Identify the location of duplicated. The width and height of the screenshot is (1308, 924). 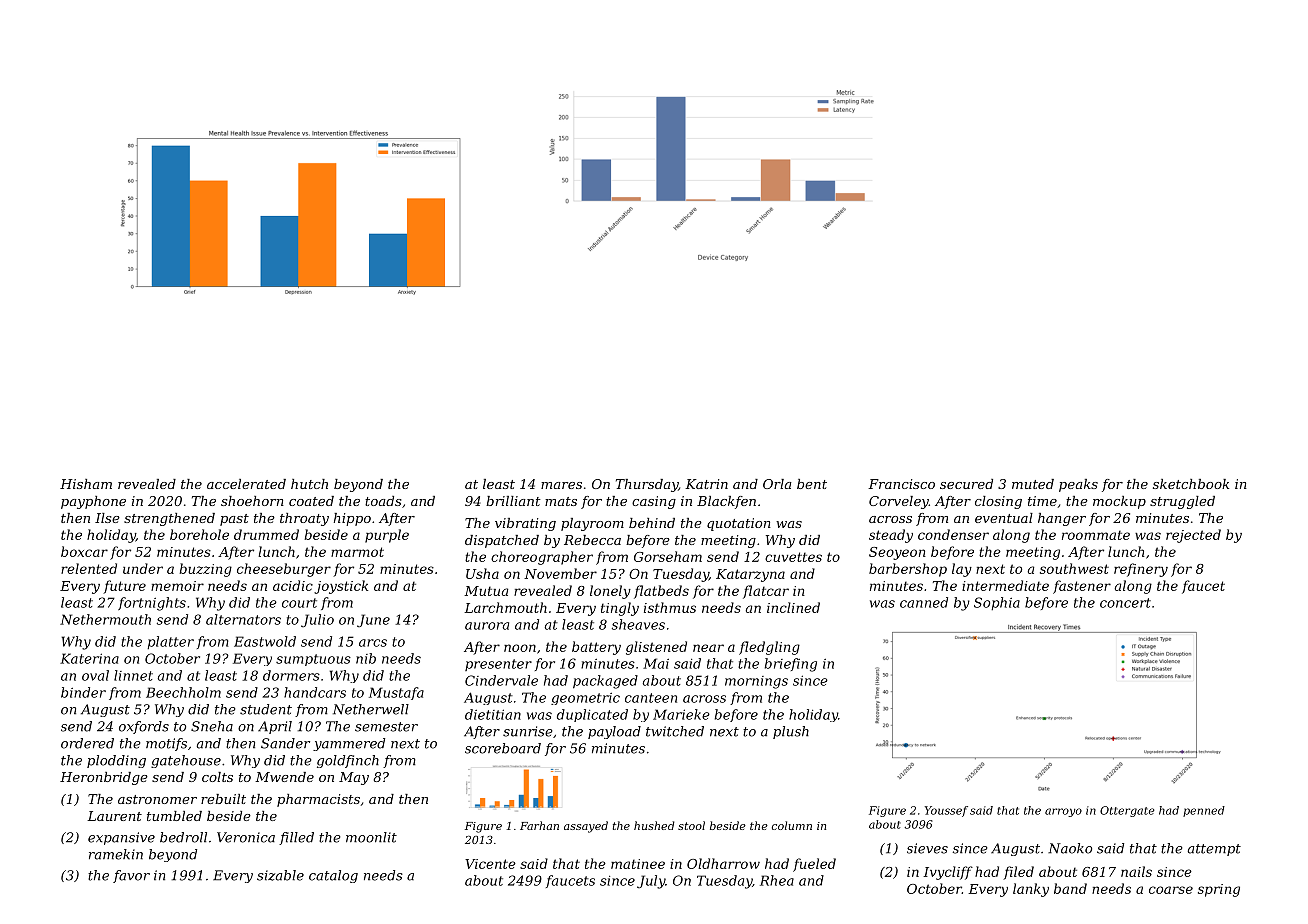
(592, 715).
